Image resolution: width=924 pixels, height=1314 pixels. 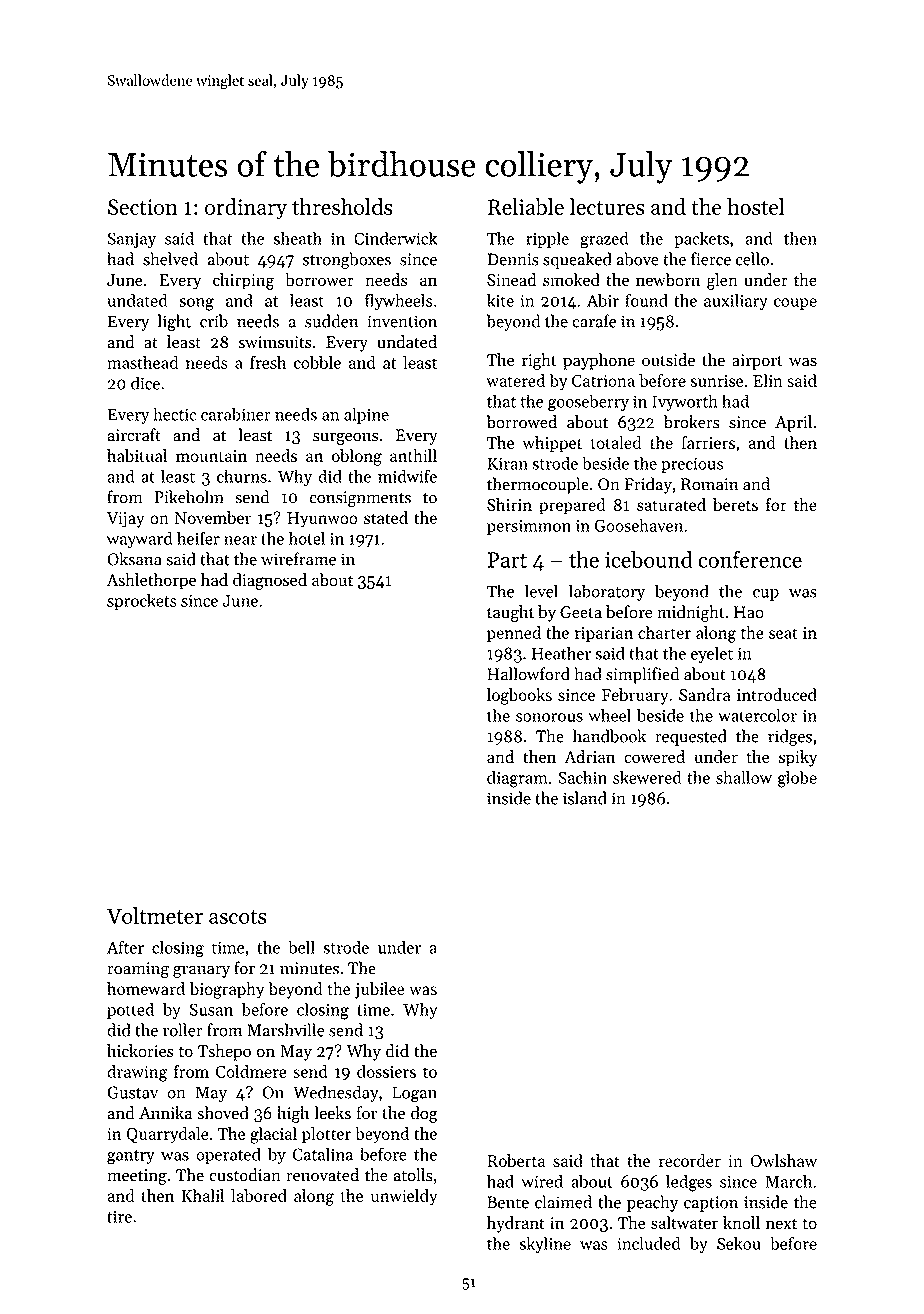 I want to click on jubilee, so click(x=380, y=990).
